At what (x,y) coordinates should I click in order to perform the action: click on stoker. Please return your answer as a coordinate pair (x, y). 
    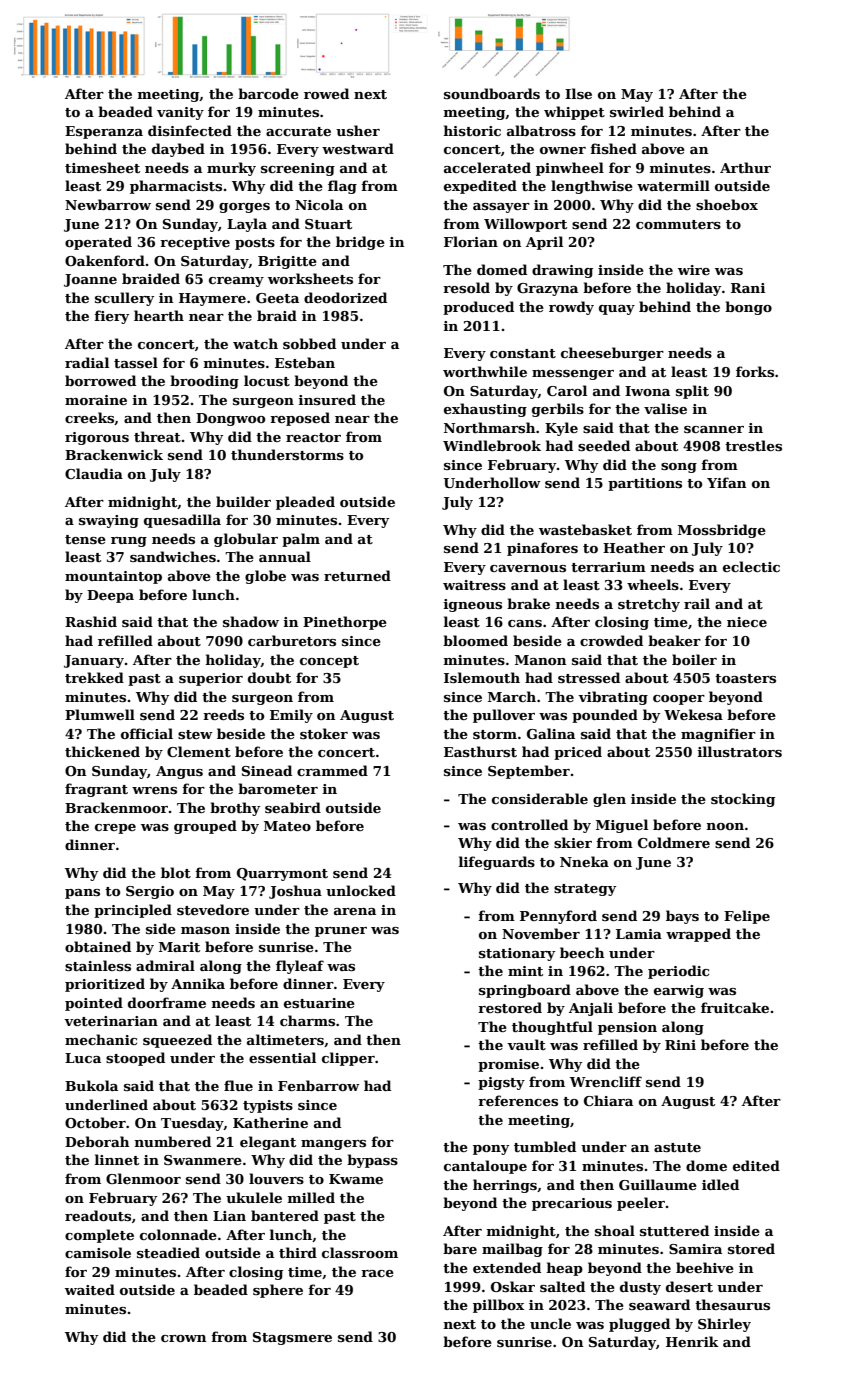
    Looking at the image, I should click on (324, 733).
